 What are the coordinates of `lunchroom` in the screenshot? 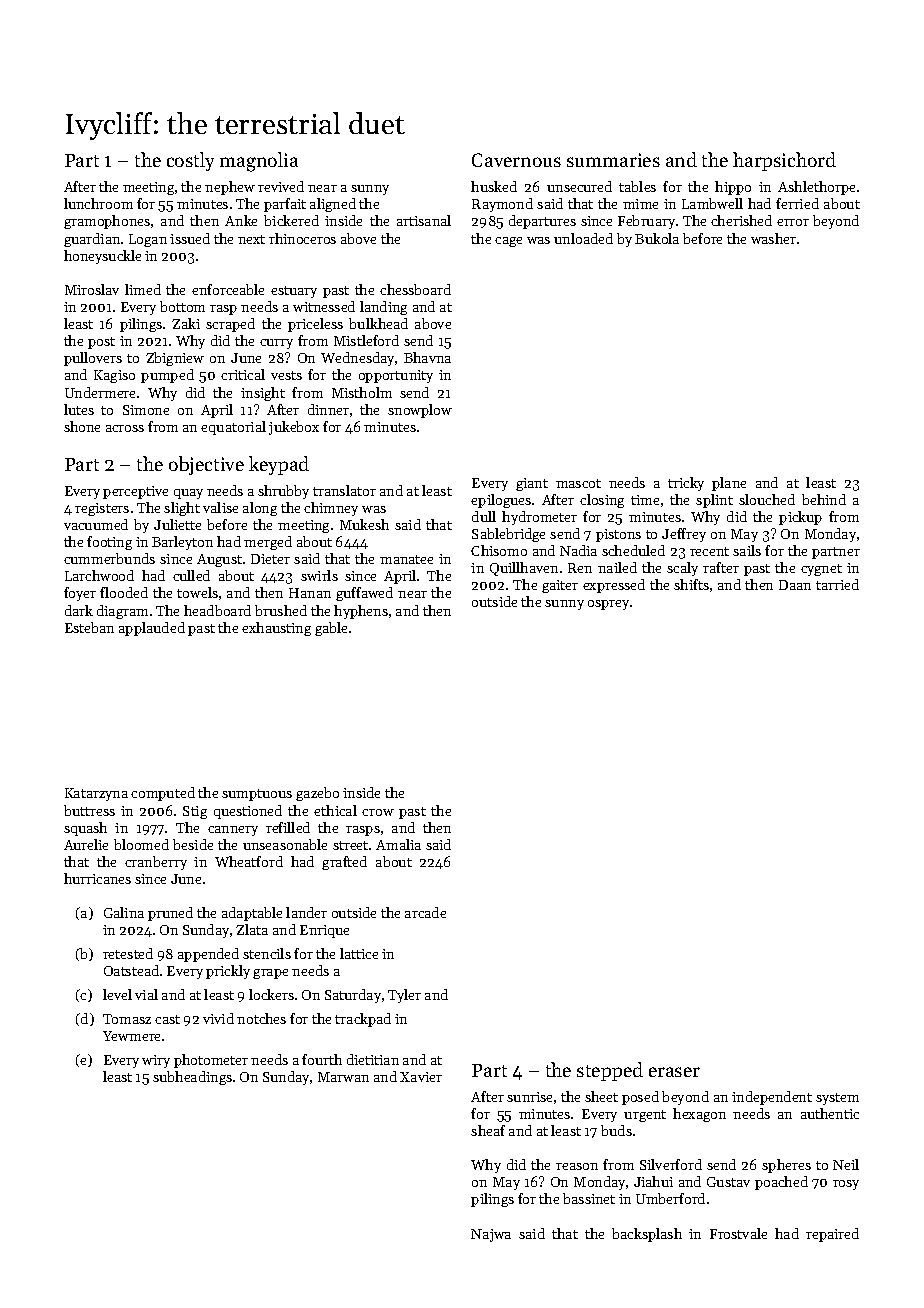 It's located at (98, 203).
